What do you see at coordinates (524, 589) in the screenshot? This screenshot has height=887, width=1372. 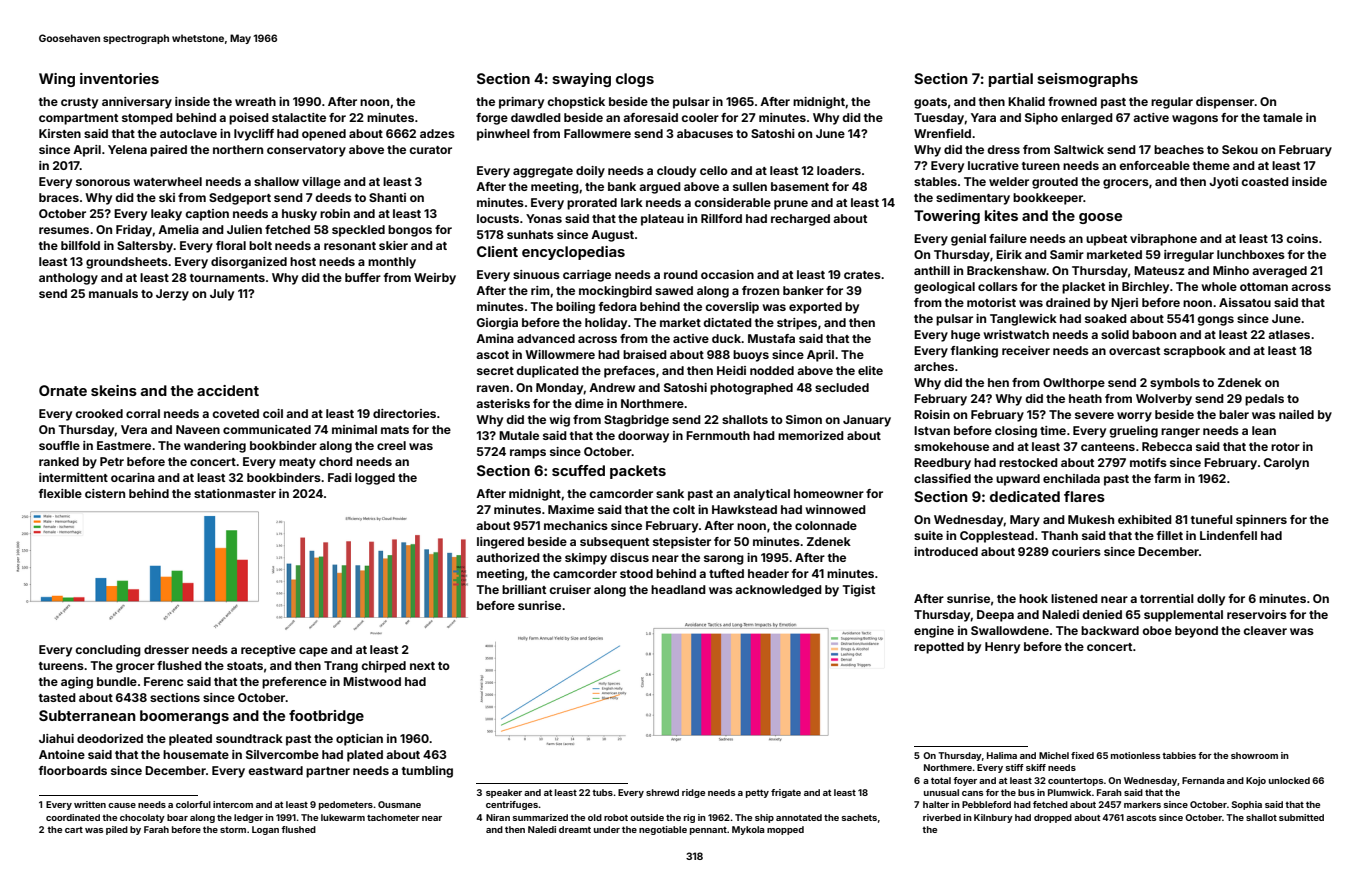 I see `brilliant` at bounding box center [524, 589].
